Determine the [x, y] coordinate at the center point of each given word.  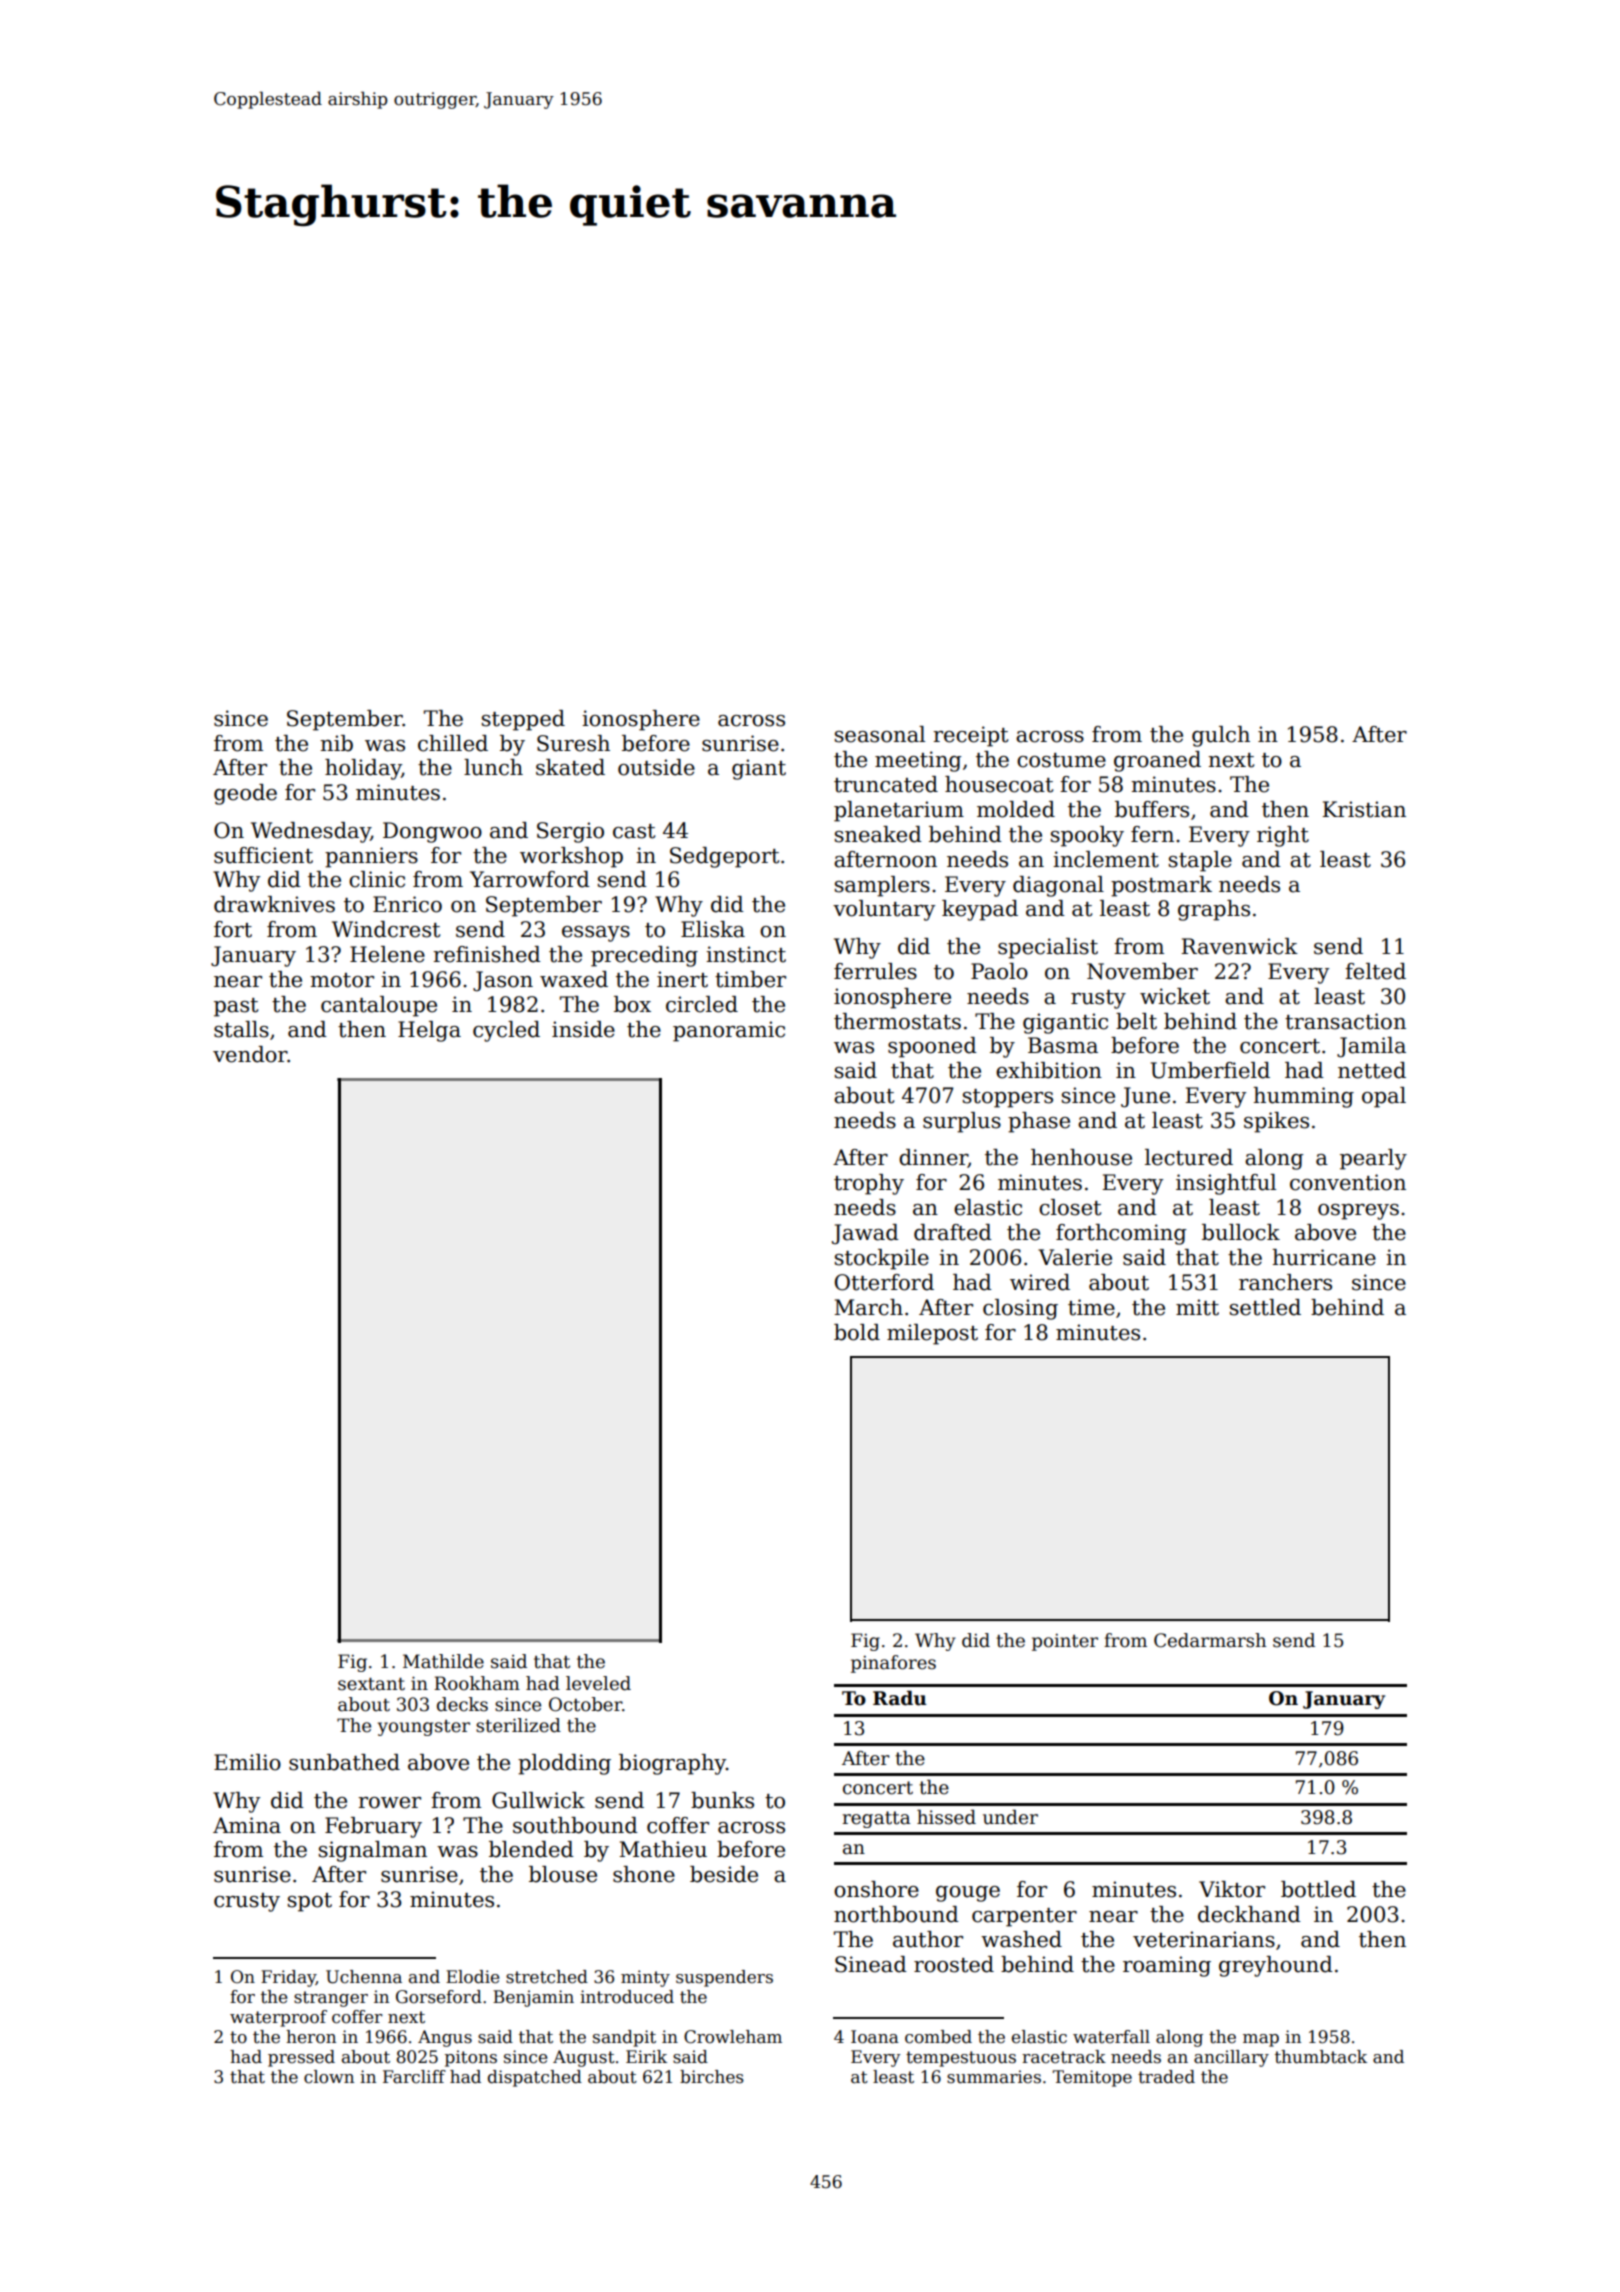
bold [857, 1332]
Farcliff [414, 2077]
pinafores [893, 1664]
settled [1265, 1307]
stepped [523, 720]
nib [336, 743]
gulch [1221, 736]
